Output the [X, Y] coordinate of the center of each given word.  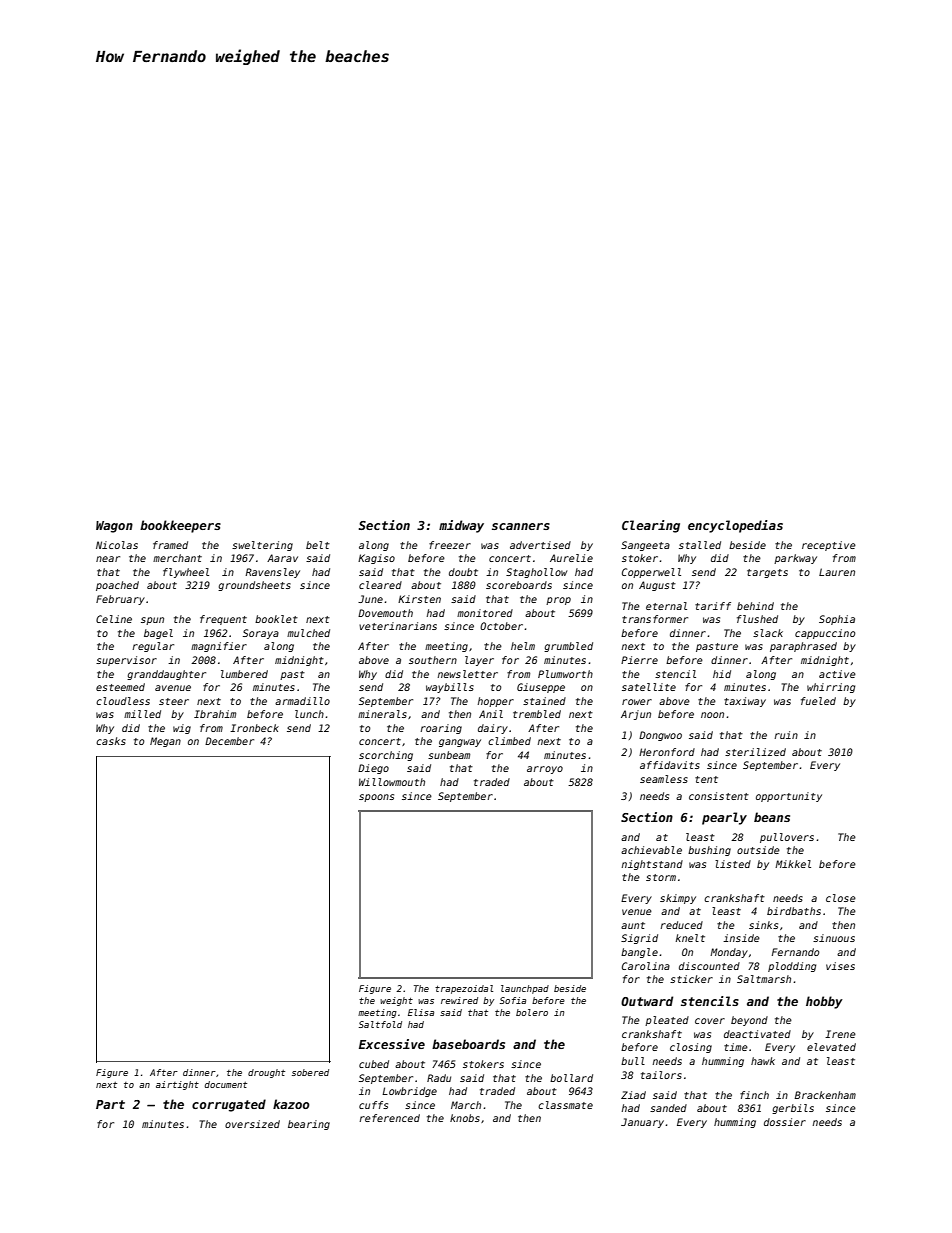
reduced [681, 925]
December [229, 741]
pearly [724, 818]
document [226, 1084]
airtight [177, 1085]
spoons [376, 798]
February [120, 600]
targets [767, 573]
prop [558, 601]
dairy [493, 729]
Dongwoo [660, 736]
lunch [309, 714]
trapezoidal [464, 989]
